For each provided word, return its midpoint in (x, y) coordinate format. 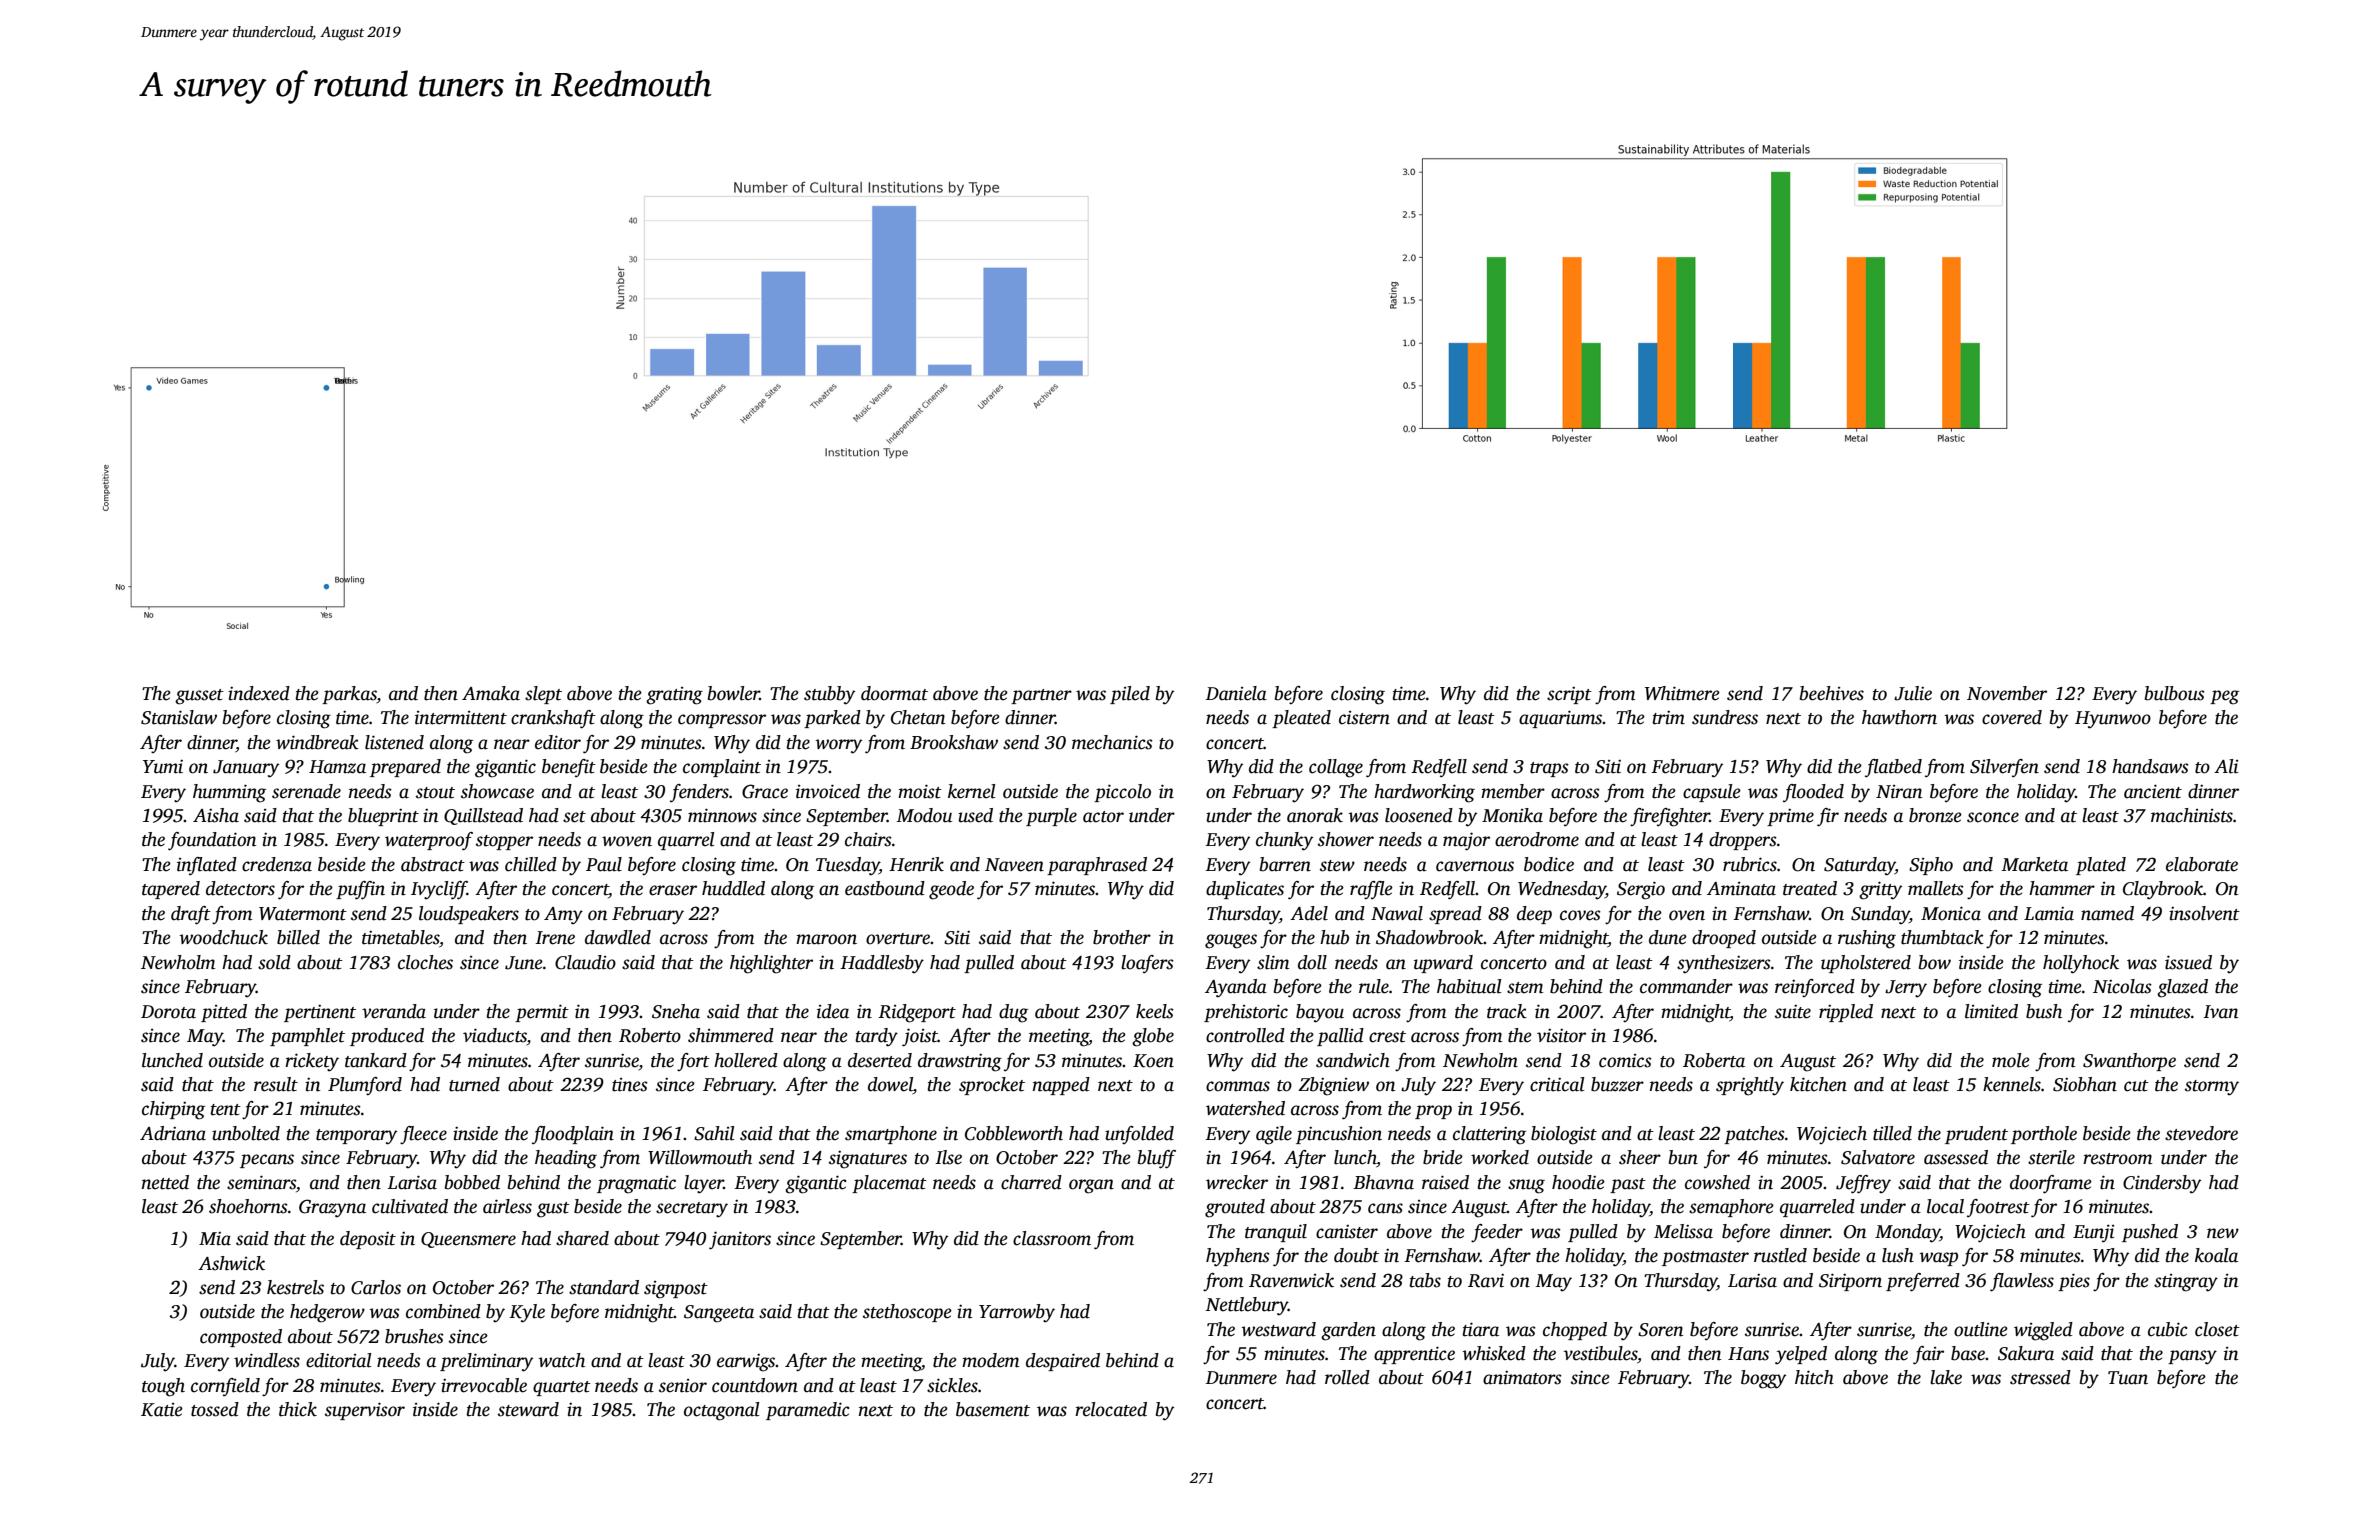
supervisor (365, 1411)
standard (604, 1287)
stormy (2212, 1088)
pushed (2150, 1233)
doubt (1356, 1255)
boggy (1763, 1379)
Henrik (916, 864)
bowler (734, 693)
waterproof (429, 841)
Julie (1913, 693)
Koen (1153, 1061)
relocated (1111, 1409)
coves (1580, 915)
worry (839, 746)
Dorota (168, 1012)
